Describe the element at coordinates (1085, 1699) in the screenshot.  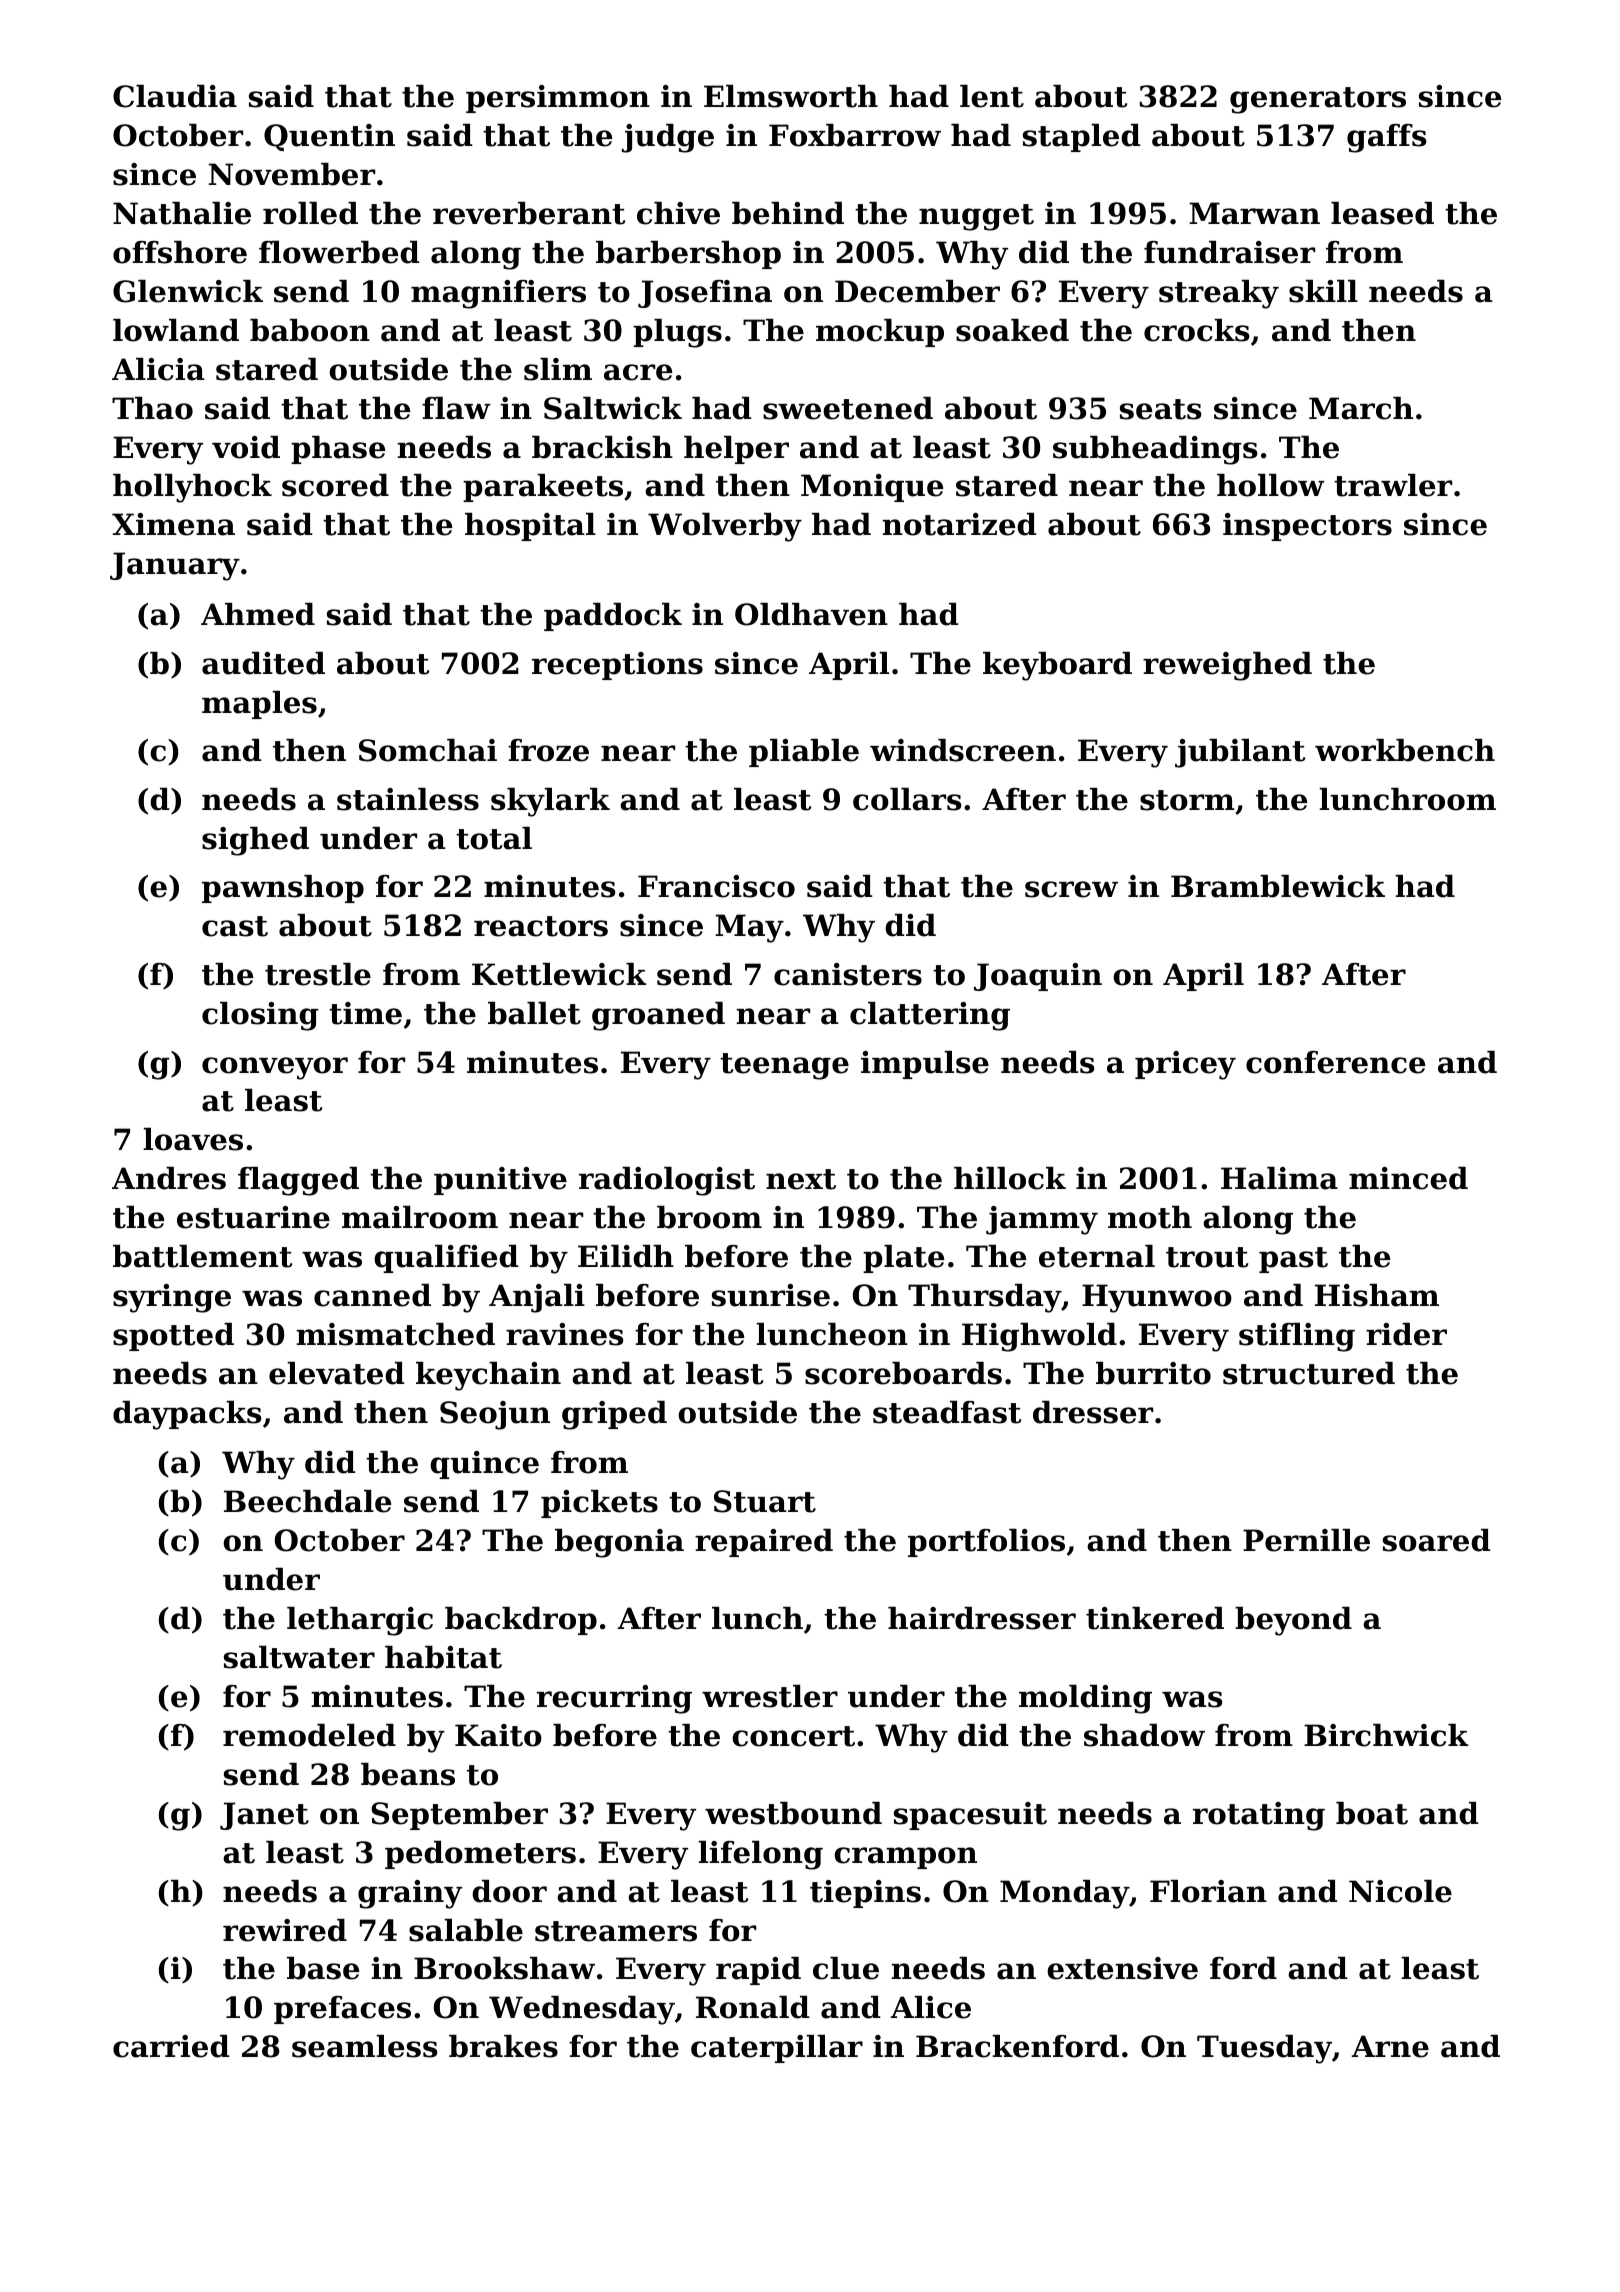
I see `molding` at that location.
